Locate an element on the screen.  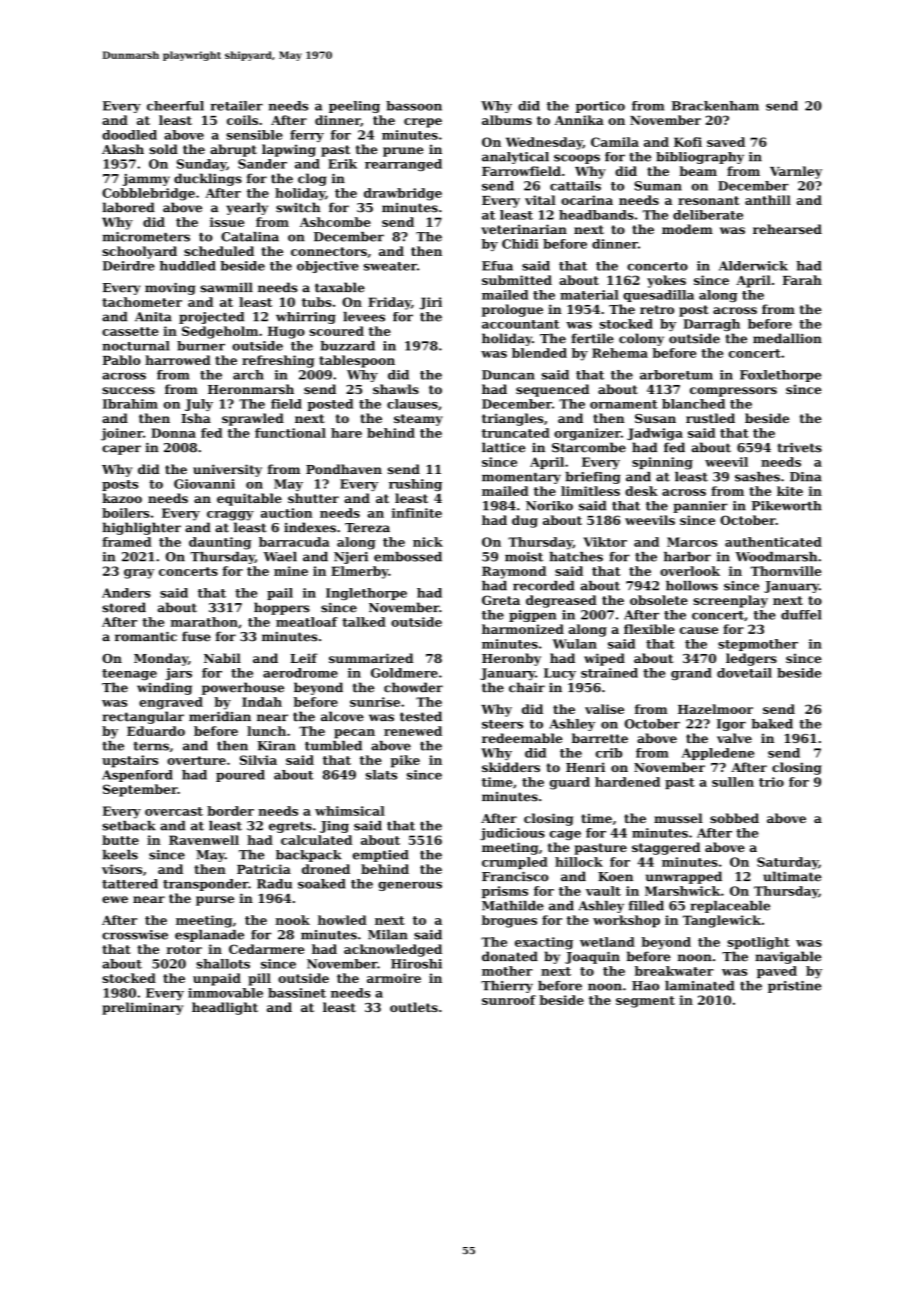
headlight is located at coordinates (225, 1008).
